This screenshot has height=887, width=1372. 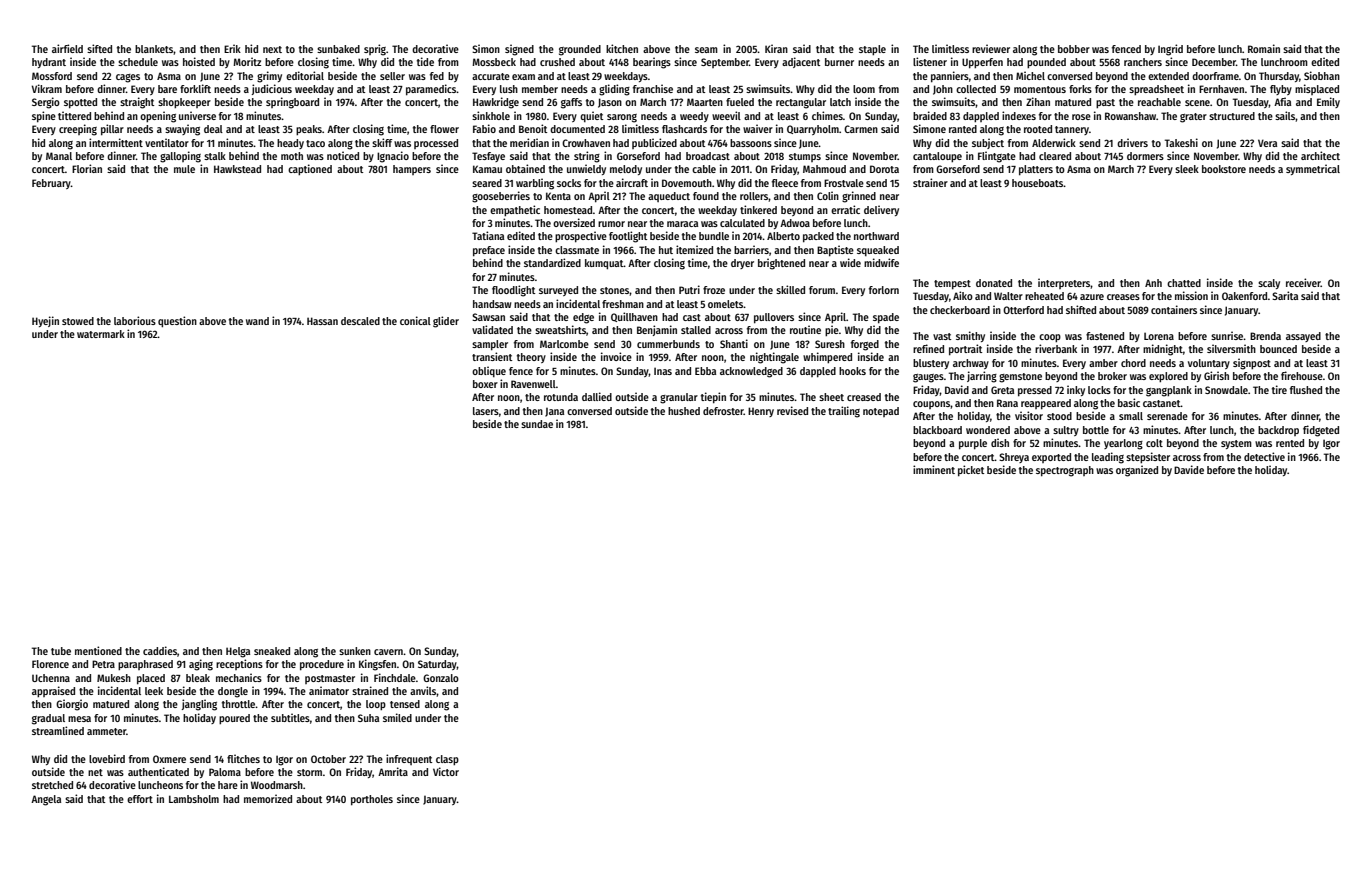 I want to click on organized, so click(x=1137, y=471).
